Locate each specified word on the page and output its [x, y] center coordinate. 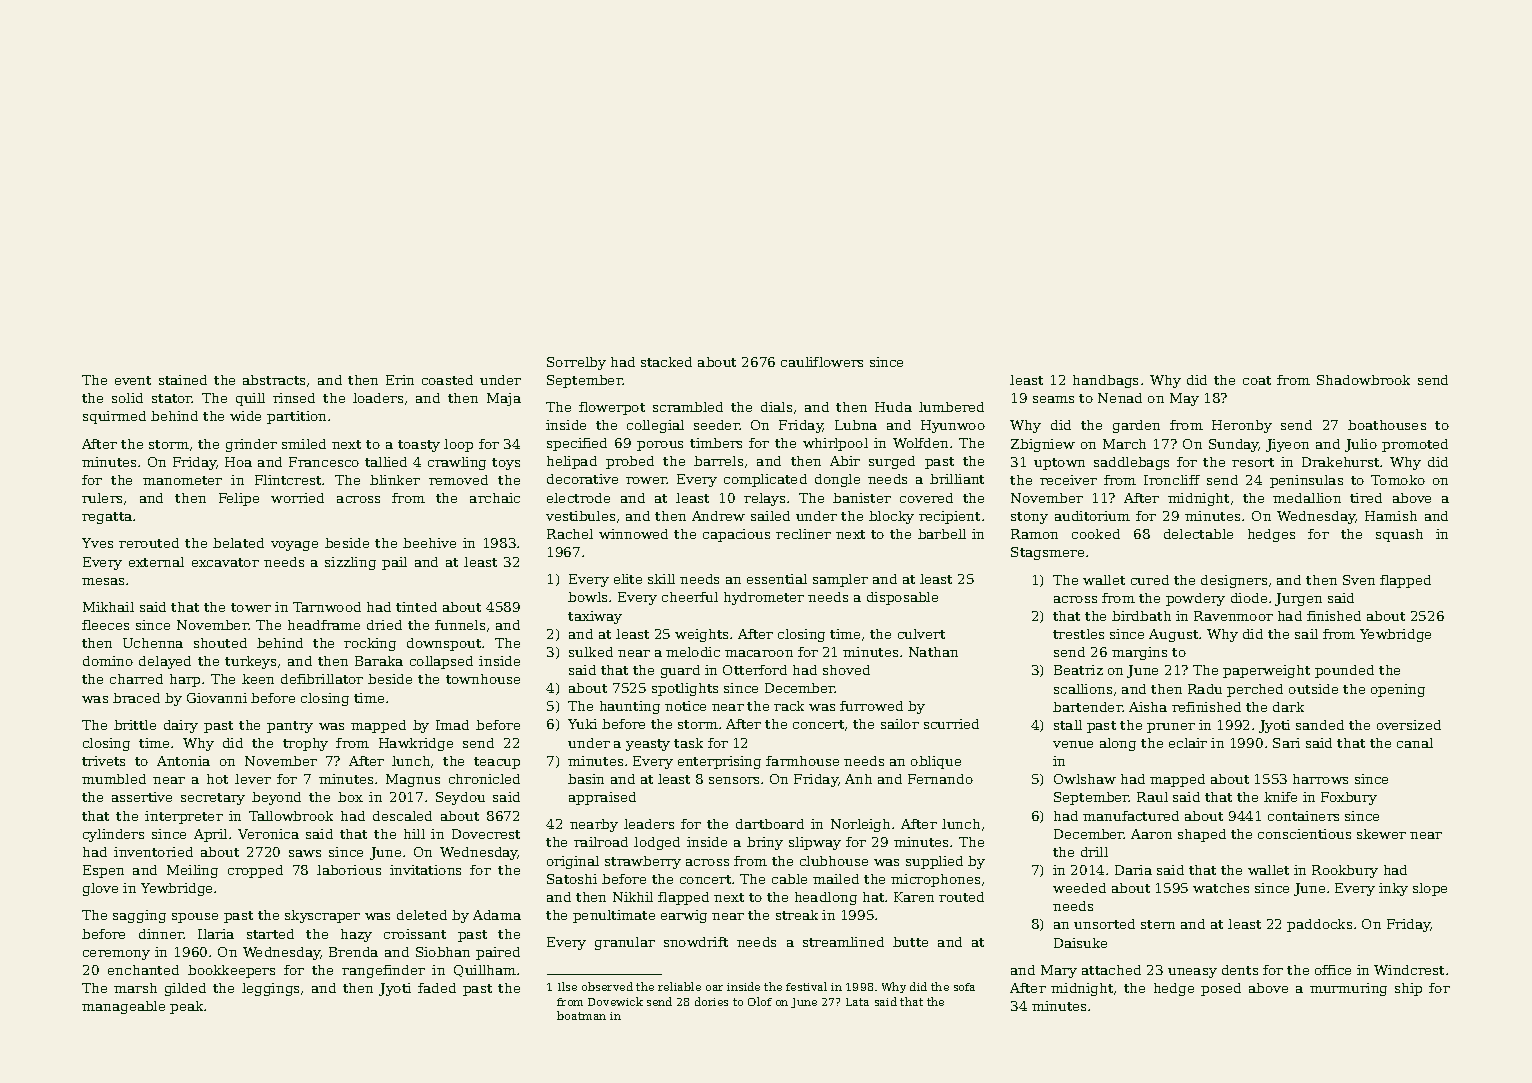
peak [187, 1007]
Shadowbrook [1363, 380]
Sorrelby [576, 363]
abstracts [274, 380]
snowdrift [696, 942]
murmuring [1348, 989]
